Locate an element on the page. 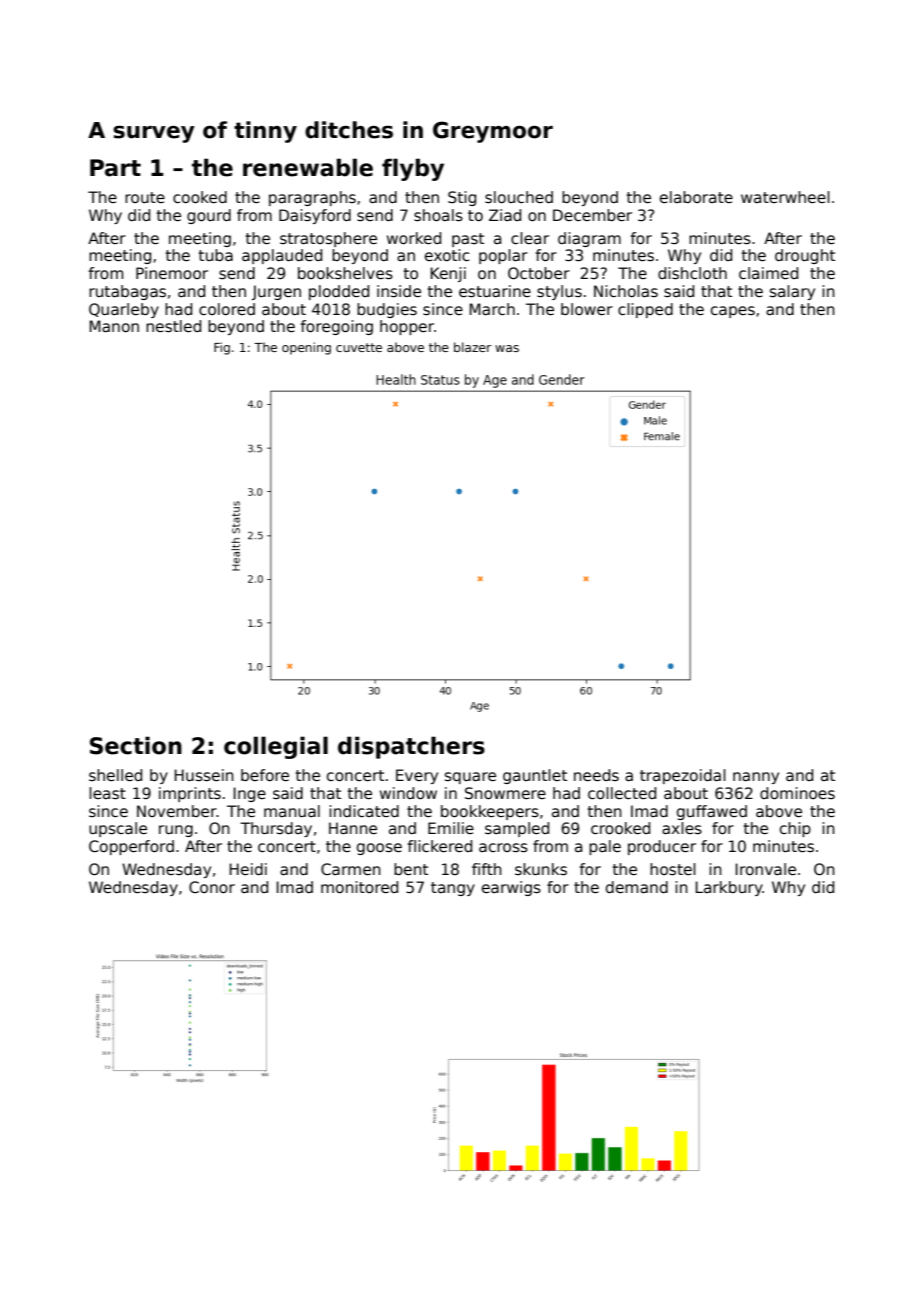 Image resolution: width=924 pixels, height=1308 pixels. stylus is located at coordinates (559, 292).
